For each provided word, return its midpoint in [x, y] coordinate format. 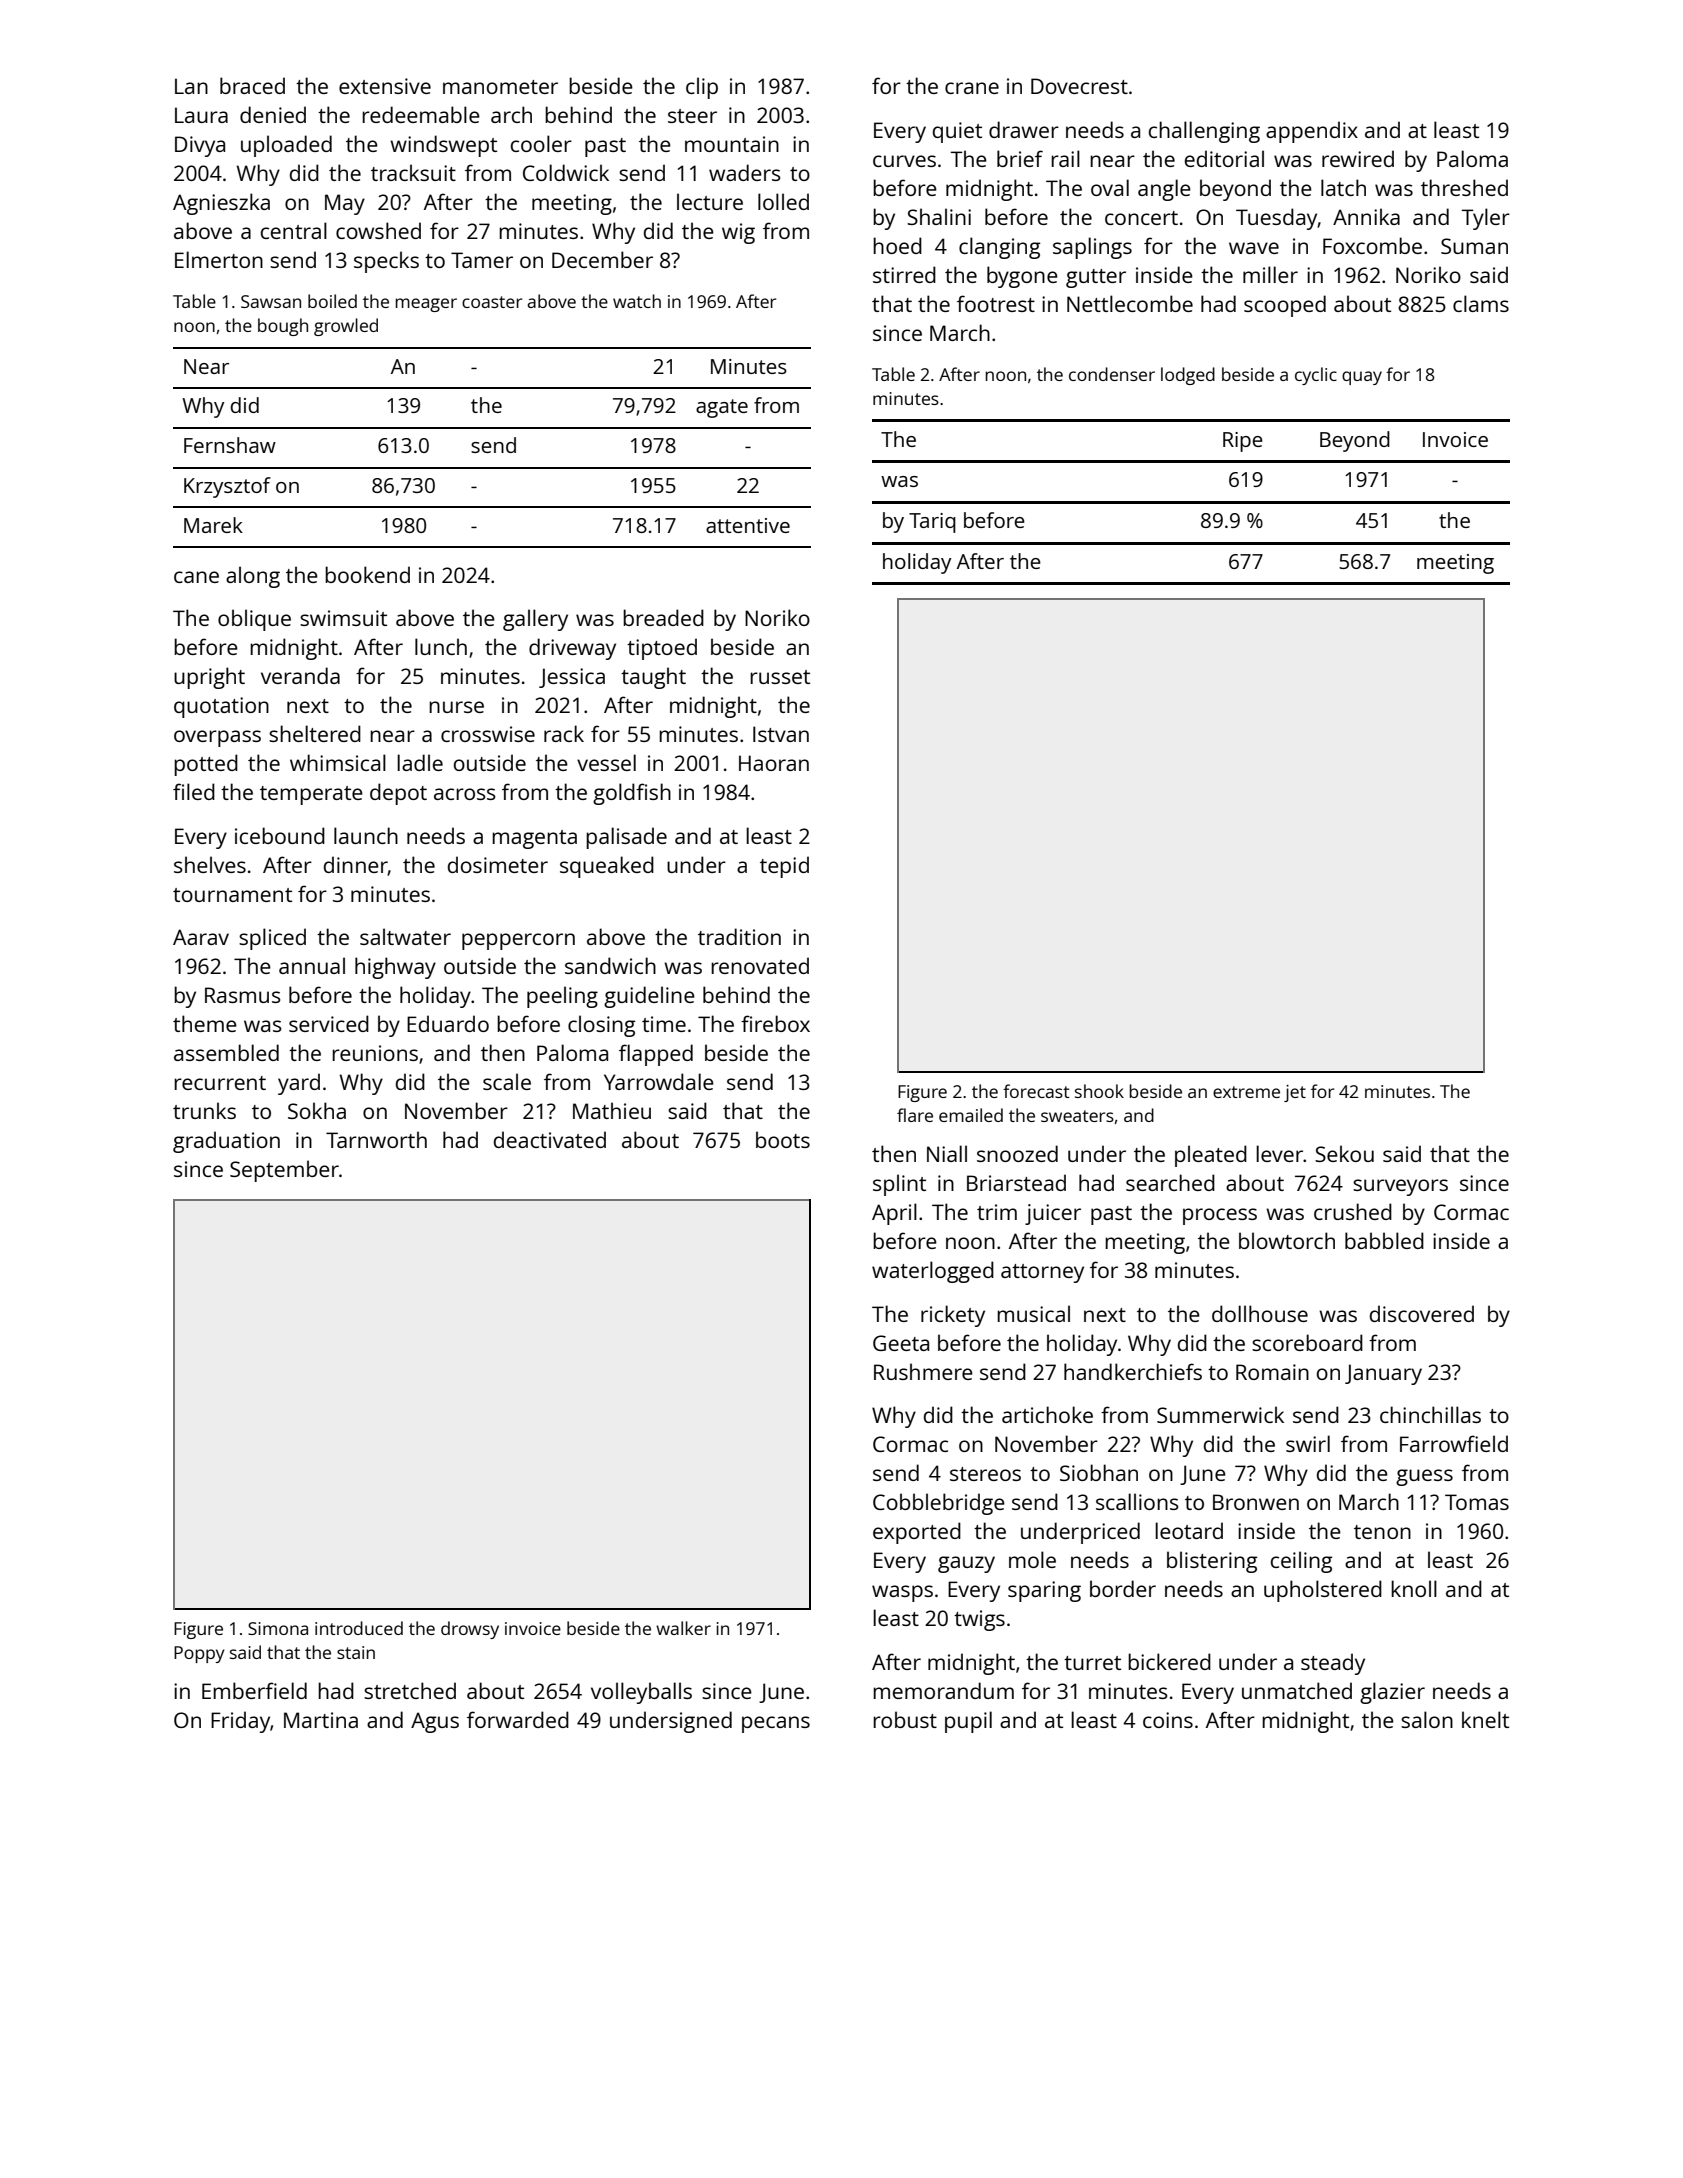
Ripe [1243, 442]
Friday [240, 1722]
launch [366, 835]
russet [780, 677]
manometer [500, 87]
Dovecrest [1079, 86]
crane [972, 88]
